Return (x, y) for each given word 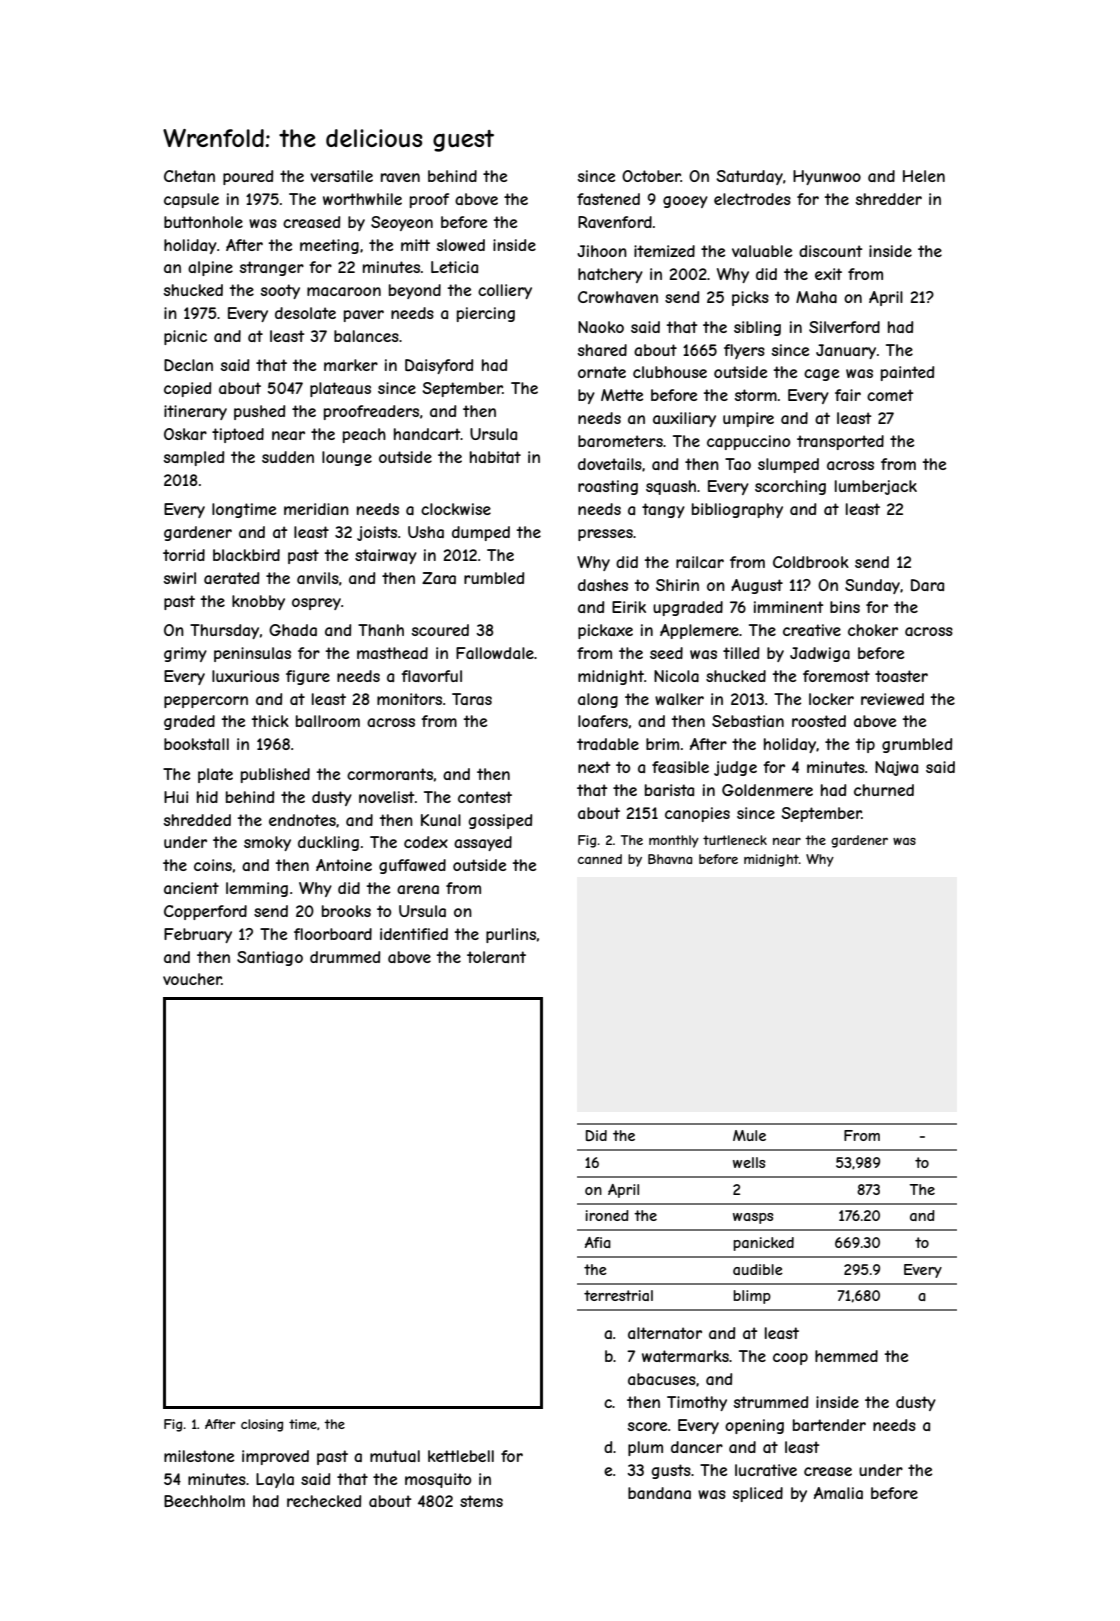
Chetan (189, 176)
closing (262, 1425)
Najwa (896, 768)
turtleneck (735, 840)
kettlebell (461, 1456)
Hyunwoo (827, 177)
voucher (192, 979)
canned (600, 859)
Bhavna (670, 859)
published (275, 775)
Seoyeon (402, 223)
